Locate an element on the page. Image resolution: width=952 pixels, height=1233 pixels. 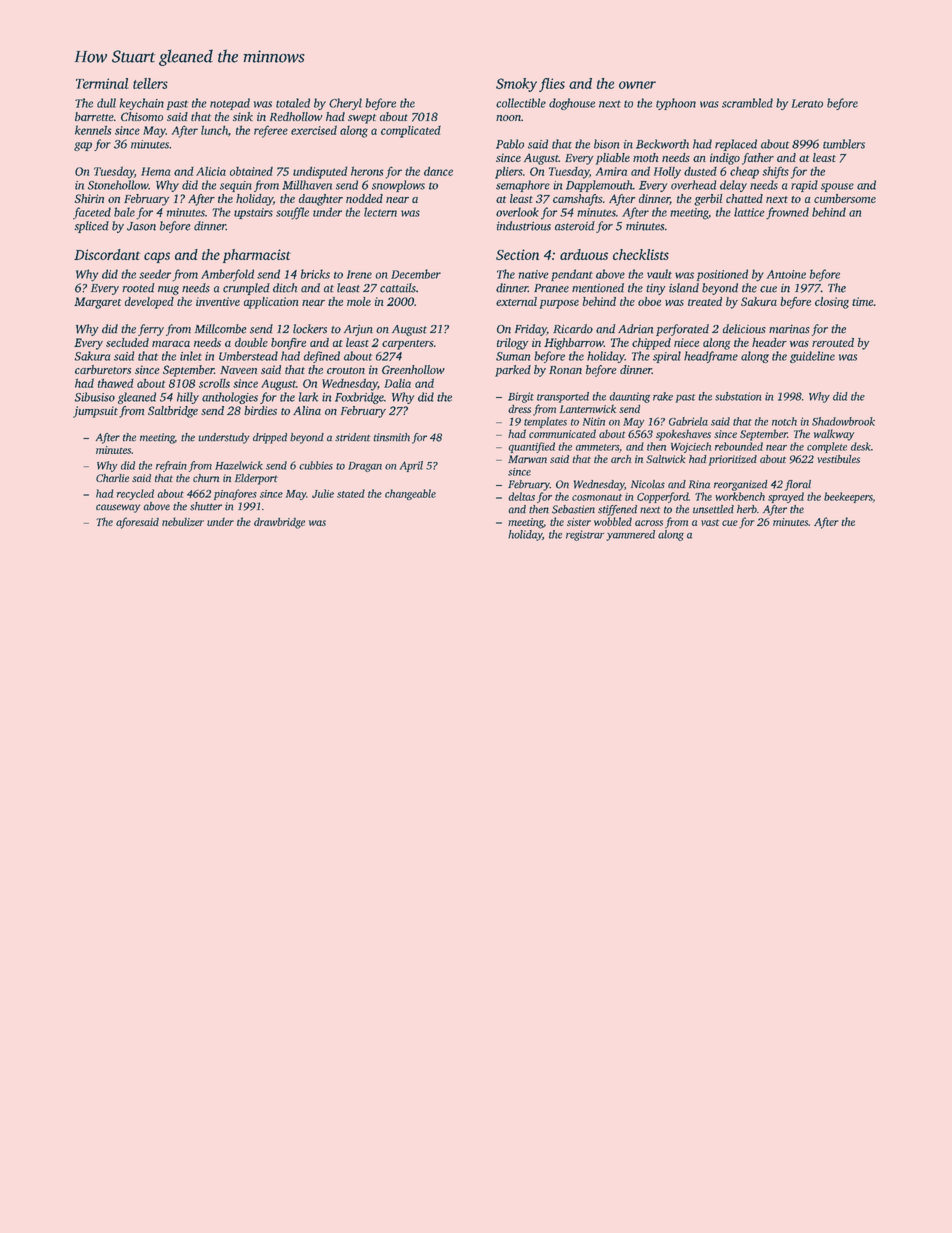
yammered is located at coordinates (630, 535).
